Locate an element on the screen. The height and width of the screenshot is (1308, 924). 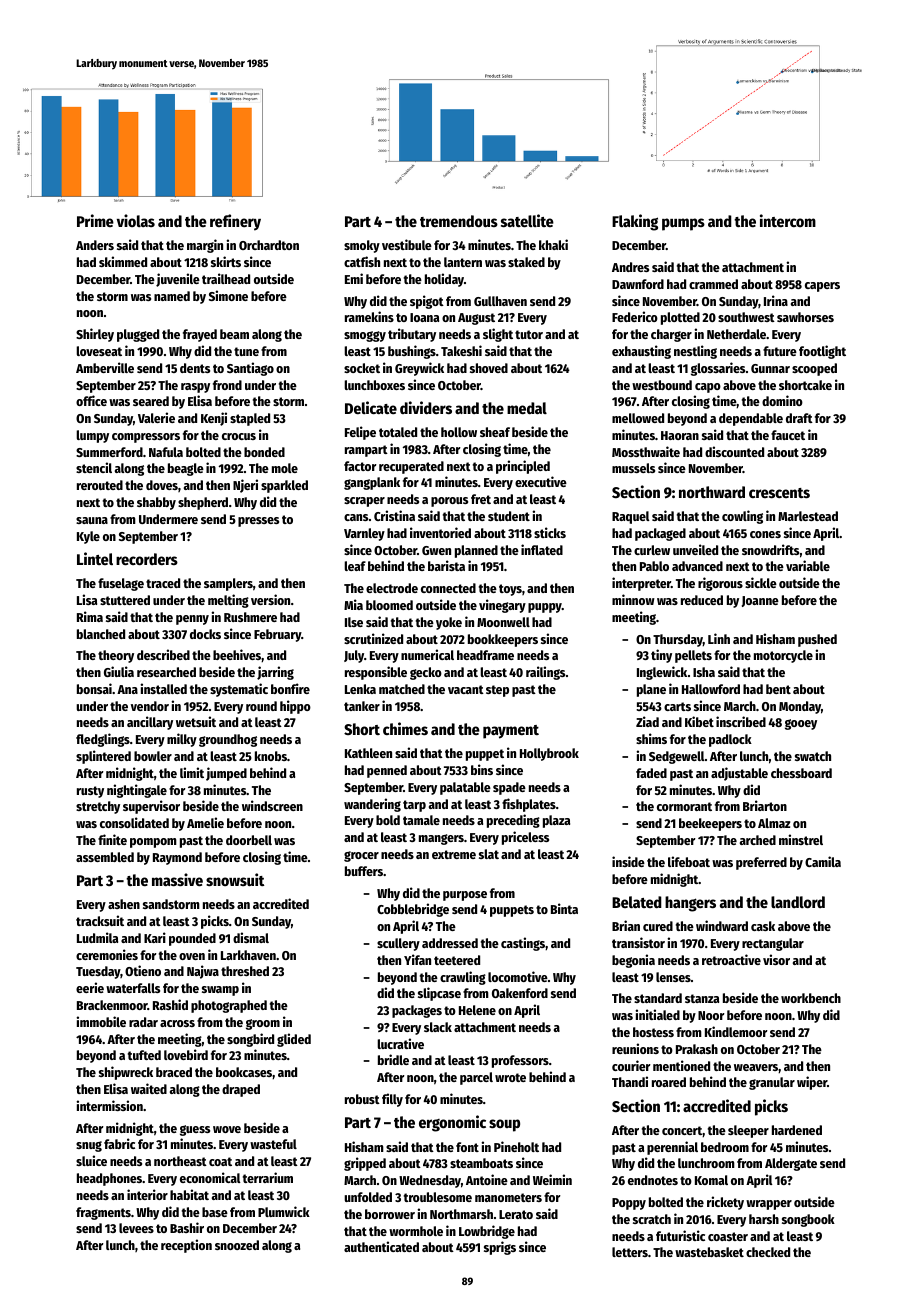
wandering is located at coordinates (372, 805).
